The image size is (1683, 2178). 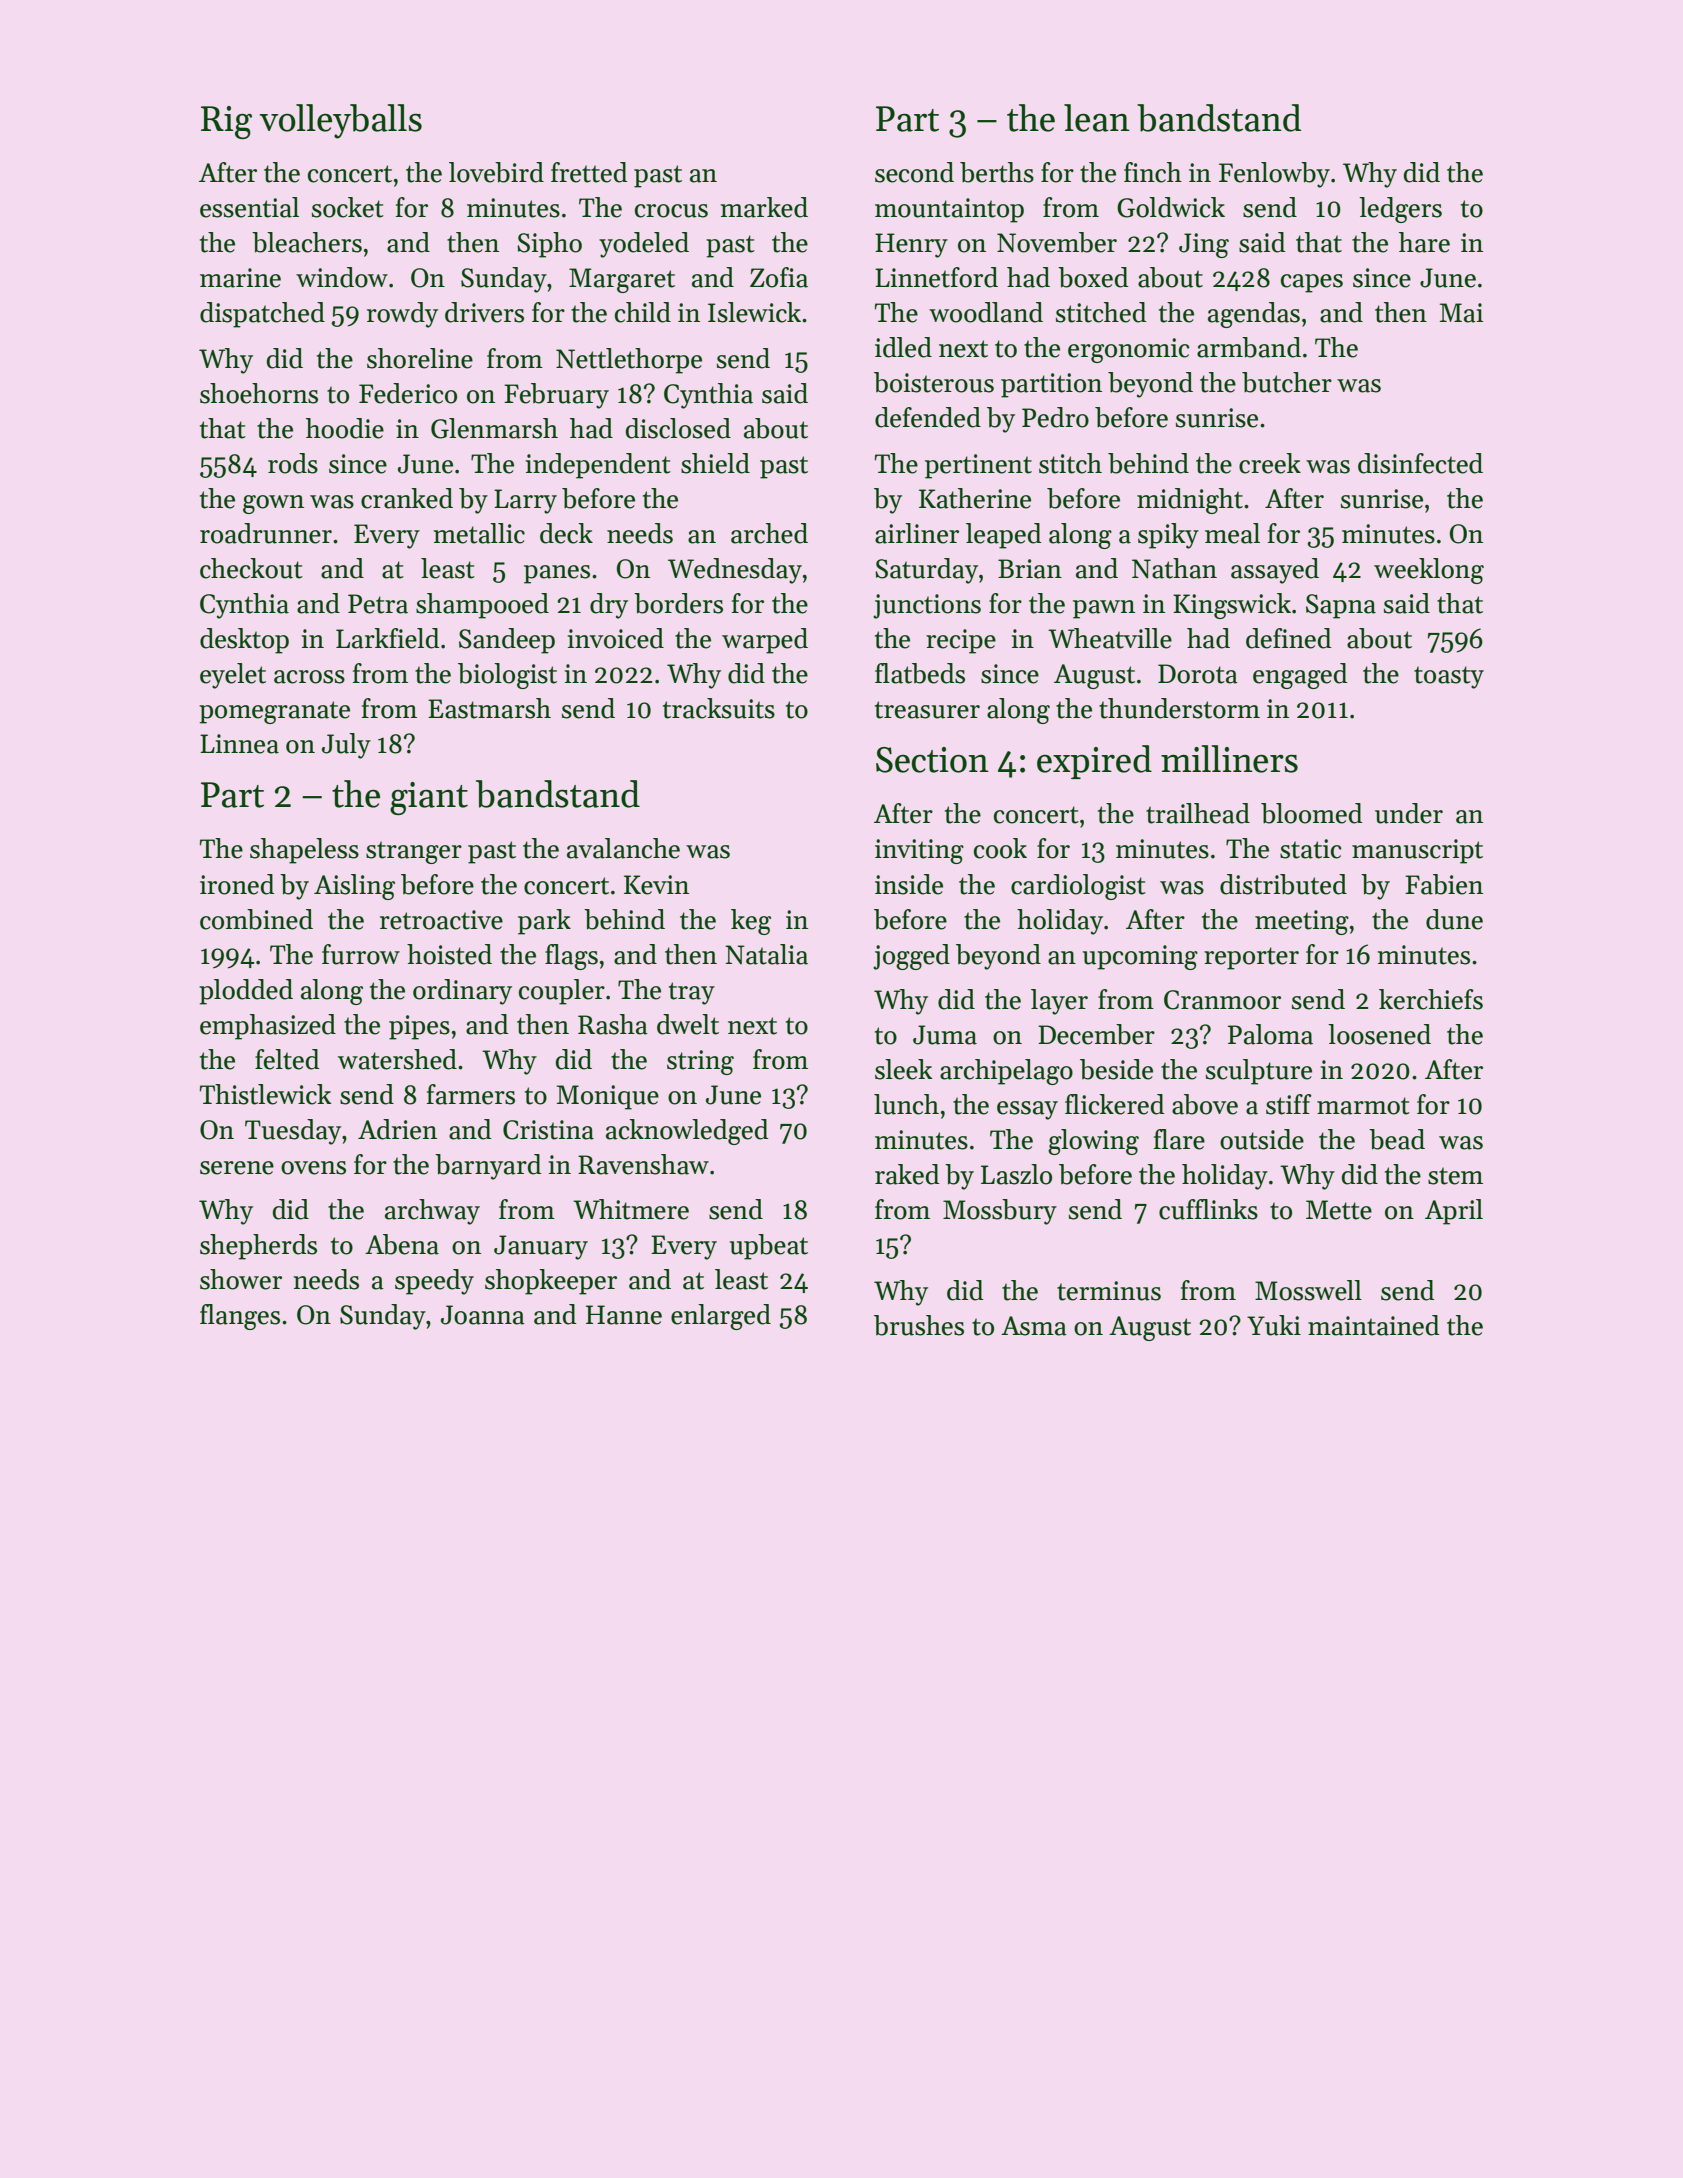 What do you see at coordinates (1429, 571) in the page?
I see `weeklong` at bounding box center [1429, 571].
